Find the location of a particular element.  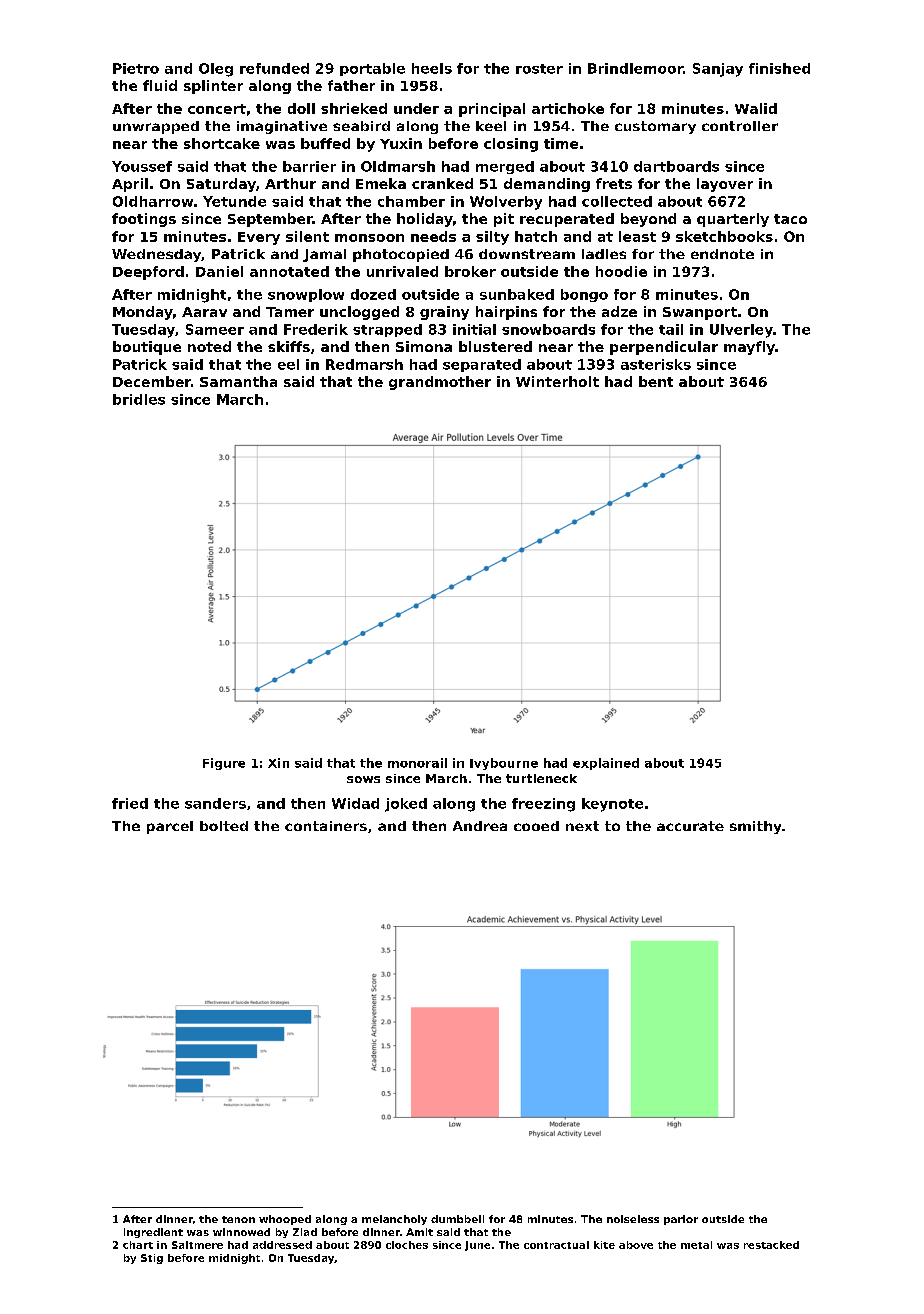

broker is located at coordinates (470, 271).
